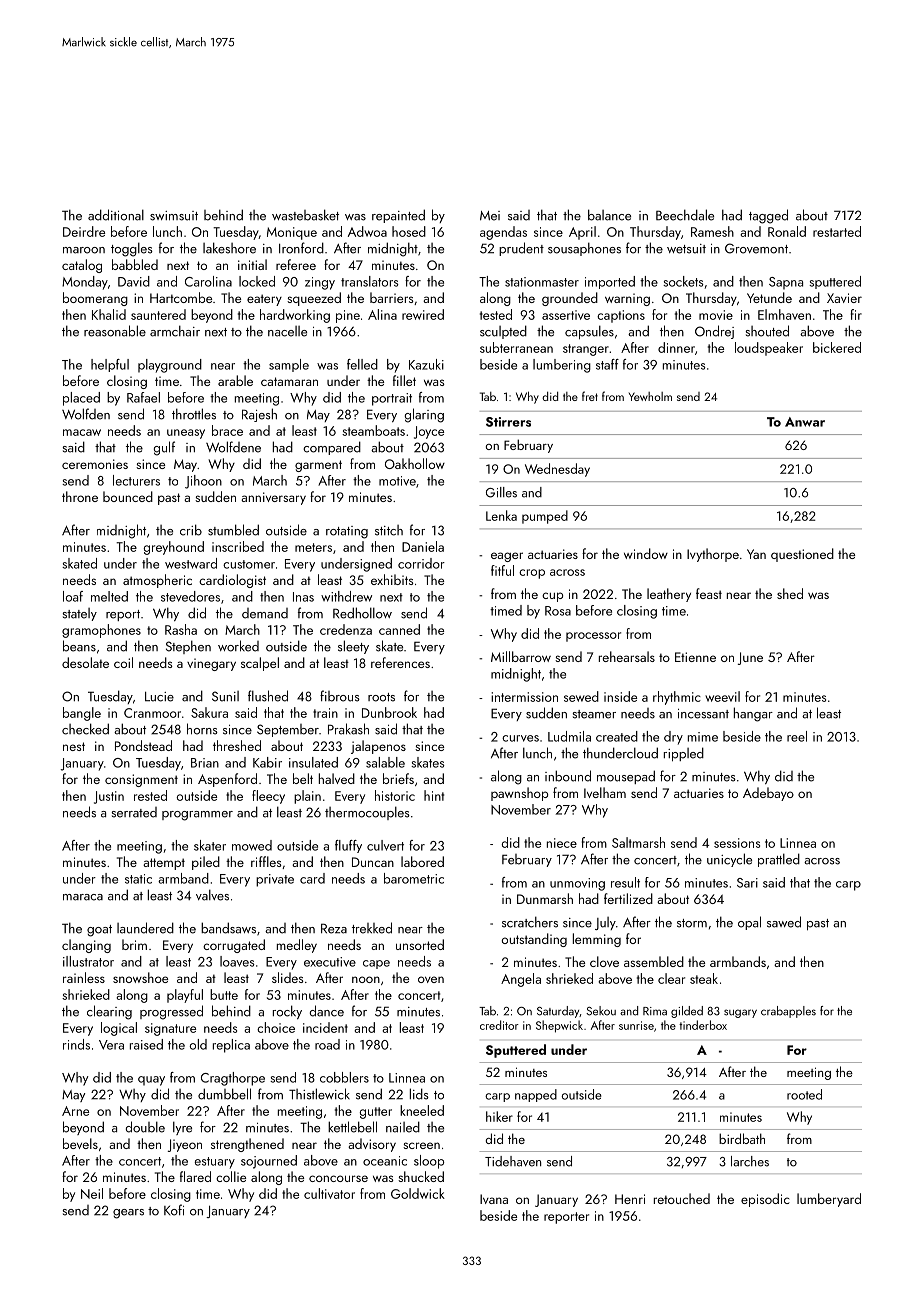 The width and height of the screenshot is (924, 1308). What do you see at coordinates (829, 1200) in the screenshot?
I see `lumberyard` at bounding box center [829, 1200].
